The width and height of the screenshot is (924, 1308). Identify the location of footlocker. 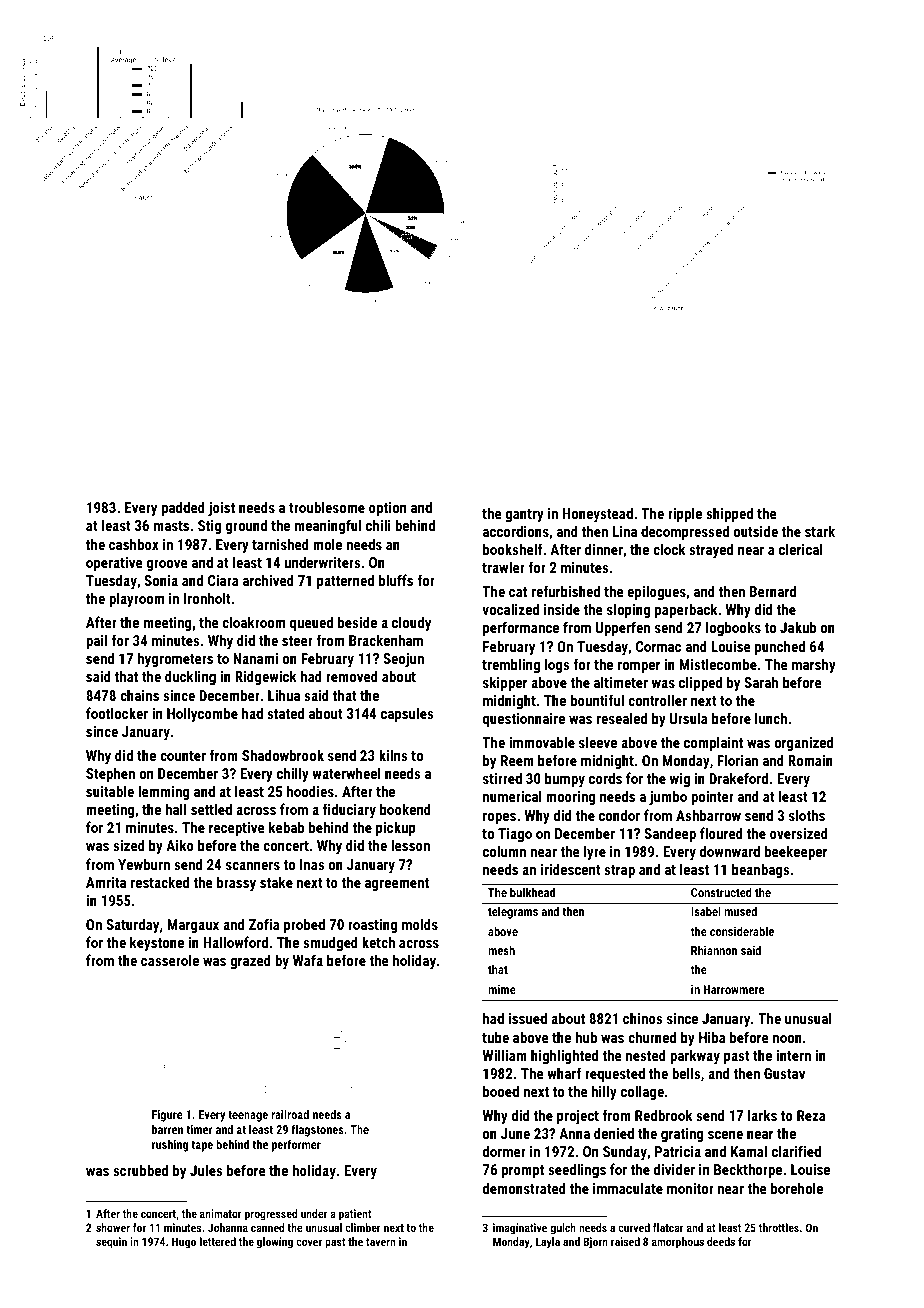
(117, 713).
